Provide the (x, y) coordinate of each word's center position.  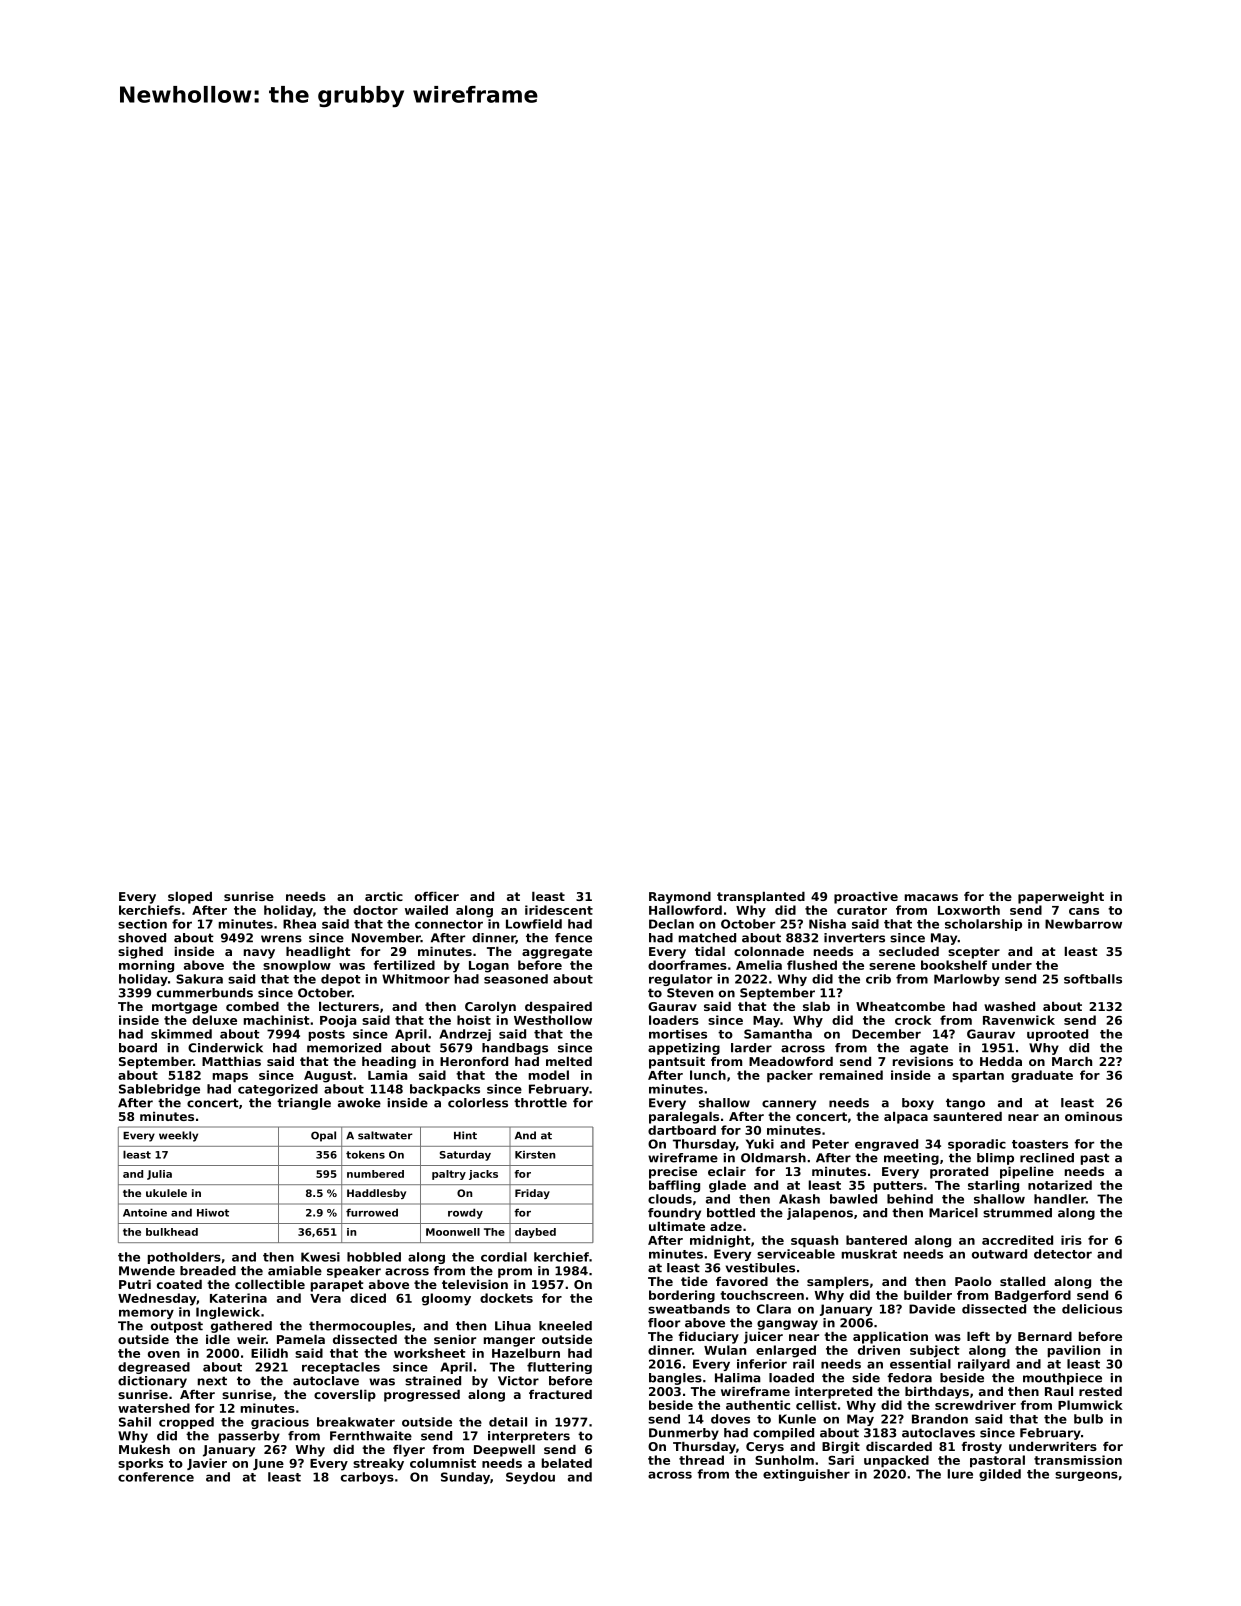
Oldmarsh (773, 1158)
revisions (923, 1061)
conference (156, 1477)
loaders (674, 1020)
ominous (1093, 1116)
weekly (178, 1136)
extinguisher (806, 1475)
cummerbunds (205, 993)
